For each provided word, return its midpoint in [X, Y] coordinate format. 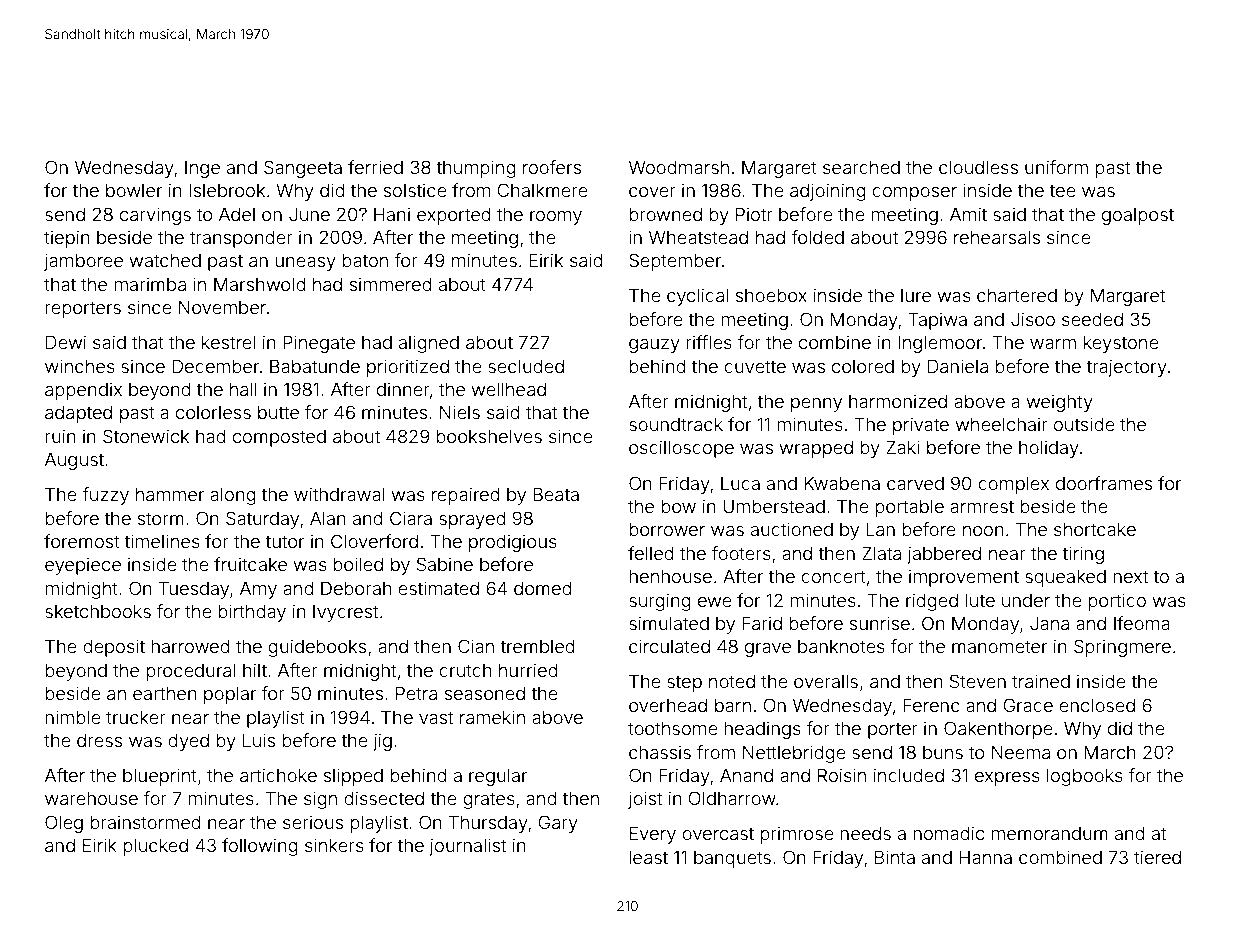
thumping [476, 169]
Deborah [356, 588]
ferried [375, 167]
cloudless [978, 167]
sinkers [334, 845]
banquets [732, 859]
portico [1117, 602]
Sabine [445, 564]
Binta [895, 857]
